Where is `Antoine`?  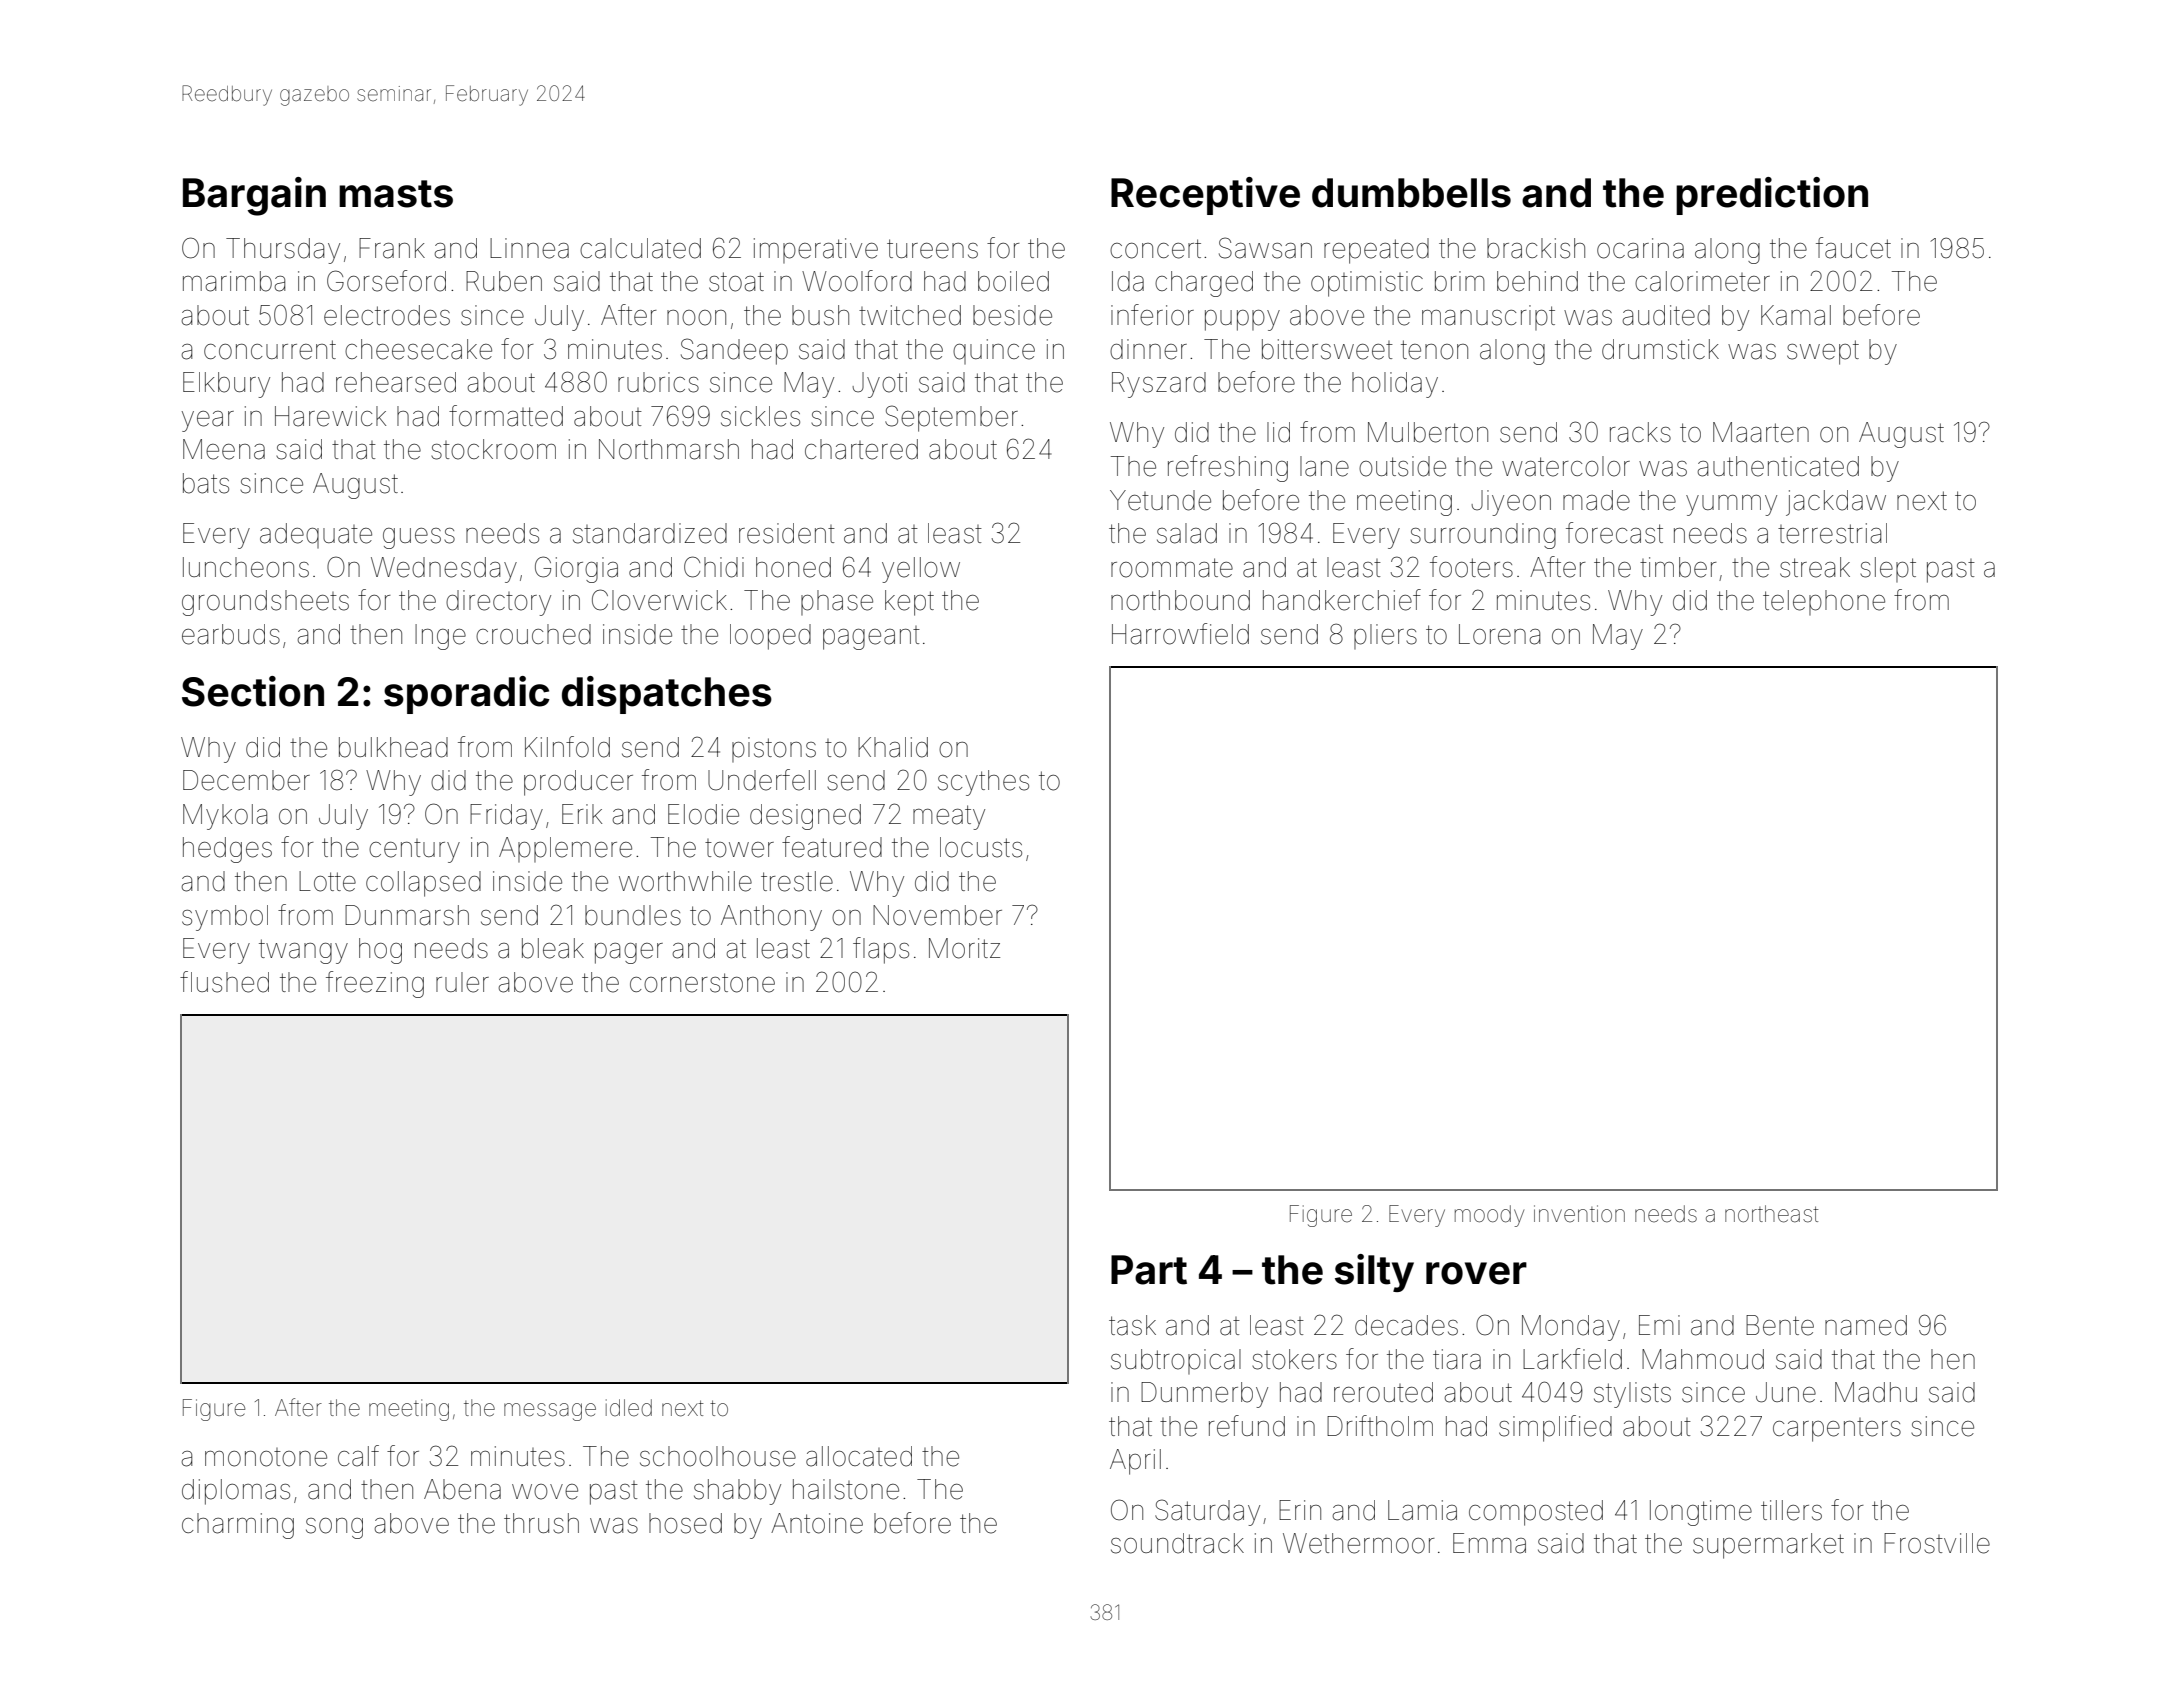
Antoine is located at coordinates (817, 1523).
